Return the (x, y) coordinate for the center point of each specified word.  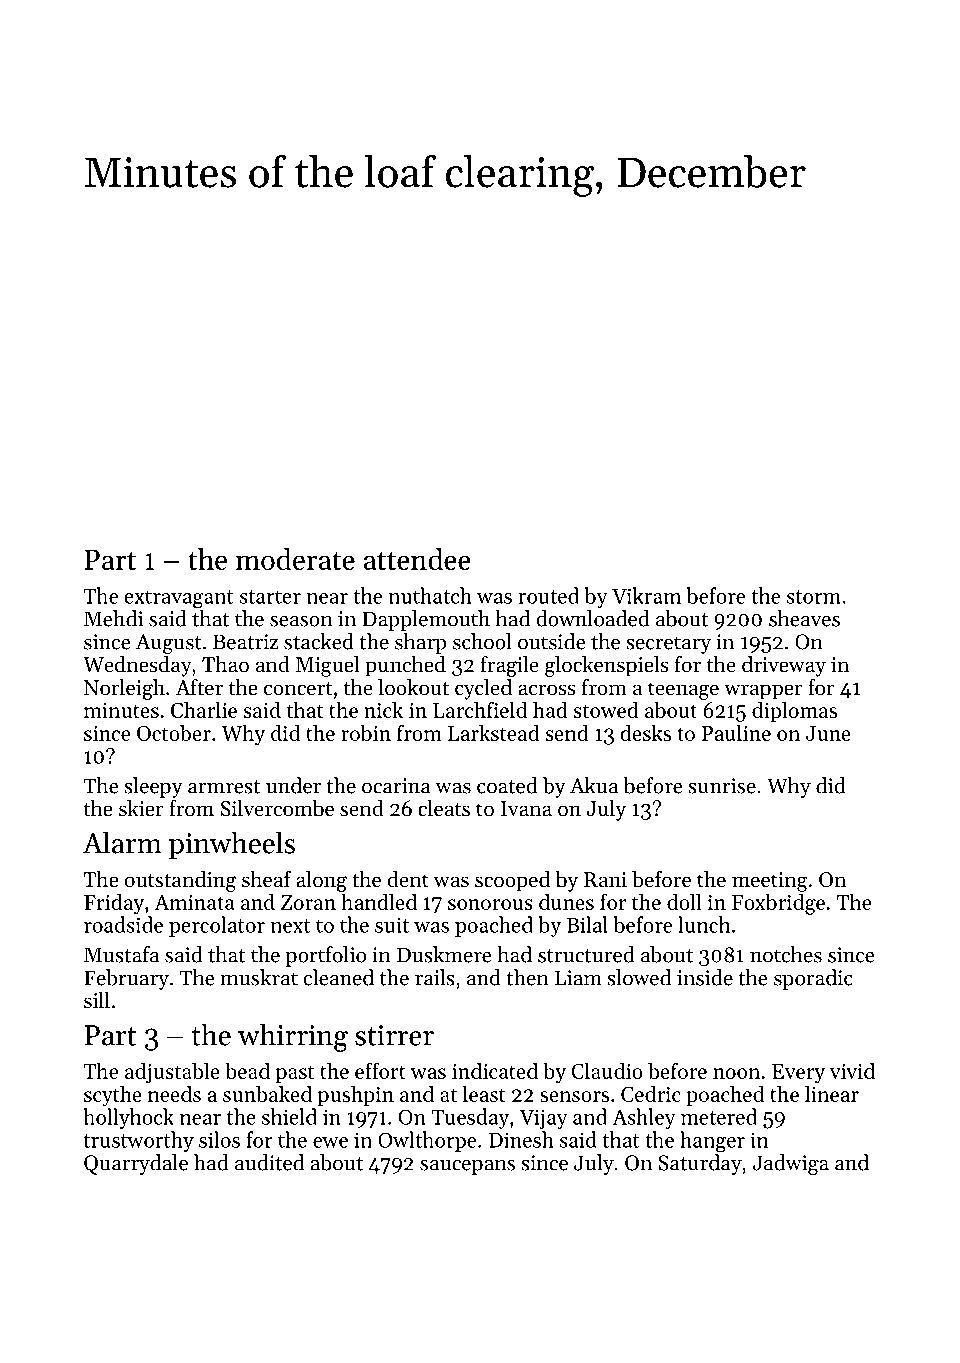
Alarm (122, 842)
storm (813, 597)
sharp (420, 643)
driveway (784, 666)
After (199, 687)
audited (269, 1162)
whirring (293, 1037)
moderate (295, 559)
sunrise (722, 786)
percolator (217, 926)
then (527, 977)
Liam (578, 978)
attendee (417, 559)
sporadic (813, 979)
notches (786, 954)
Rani (605, 879)
